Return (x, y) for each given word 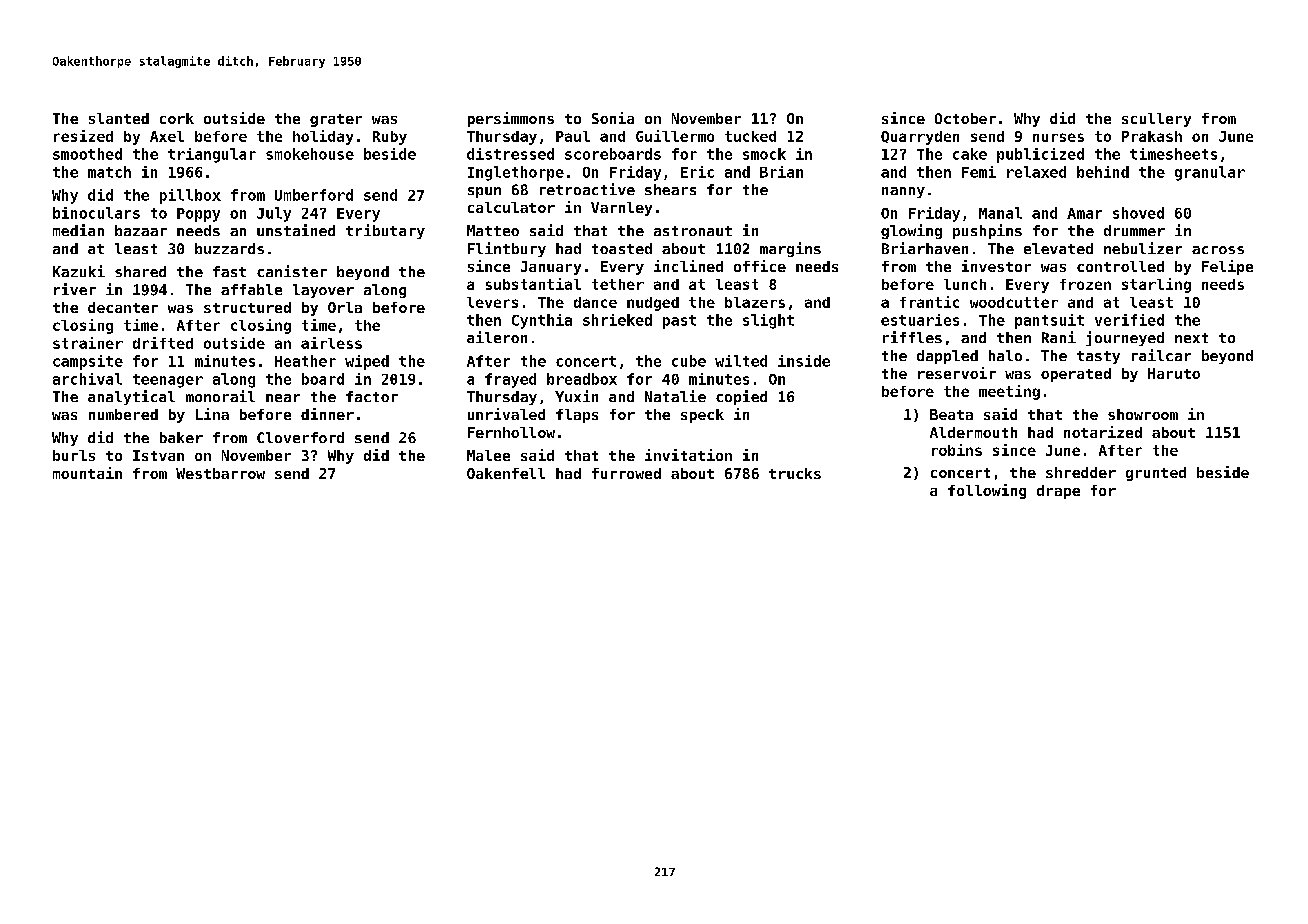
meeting (1009, 392)
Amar (1084, 213)
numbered (123, 414)
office (760, 266)
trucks (795, 473)
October (965, 118)
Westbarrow (220, 473)
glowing (911, 231)
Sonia (613, 118)
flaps (577, 416)
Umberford (314, 195)
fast (229, 271)
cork (177, 118)
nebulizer (1143, 248)
